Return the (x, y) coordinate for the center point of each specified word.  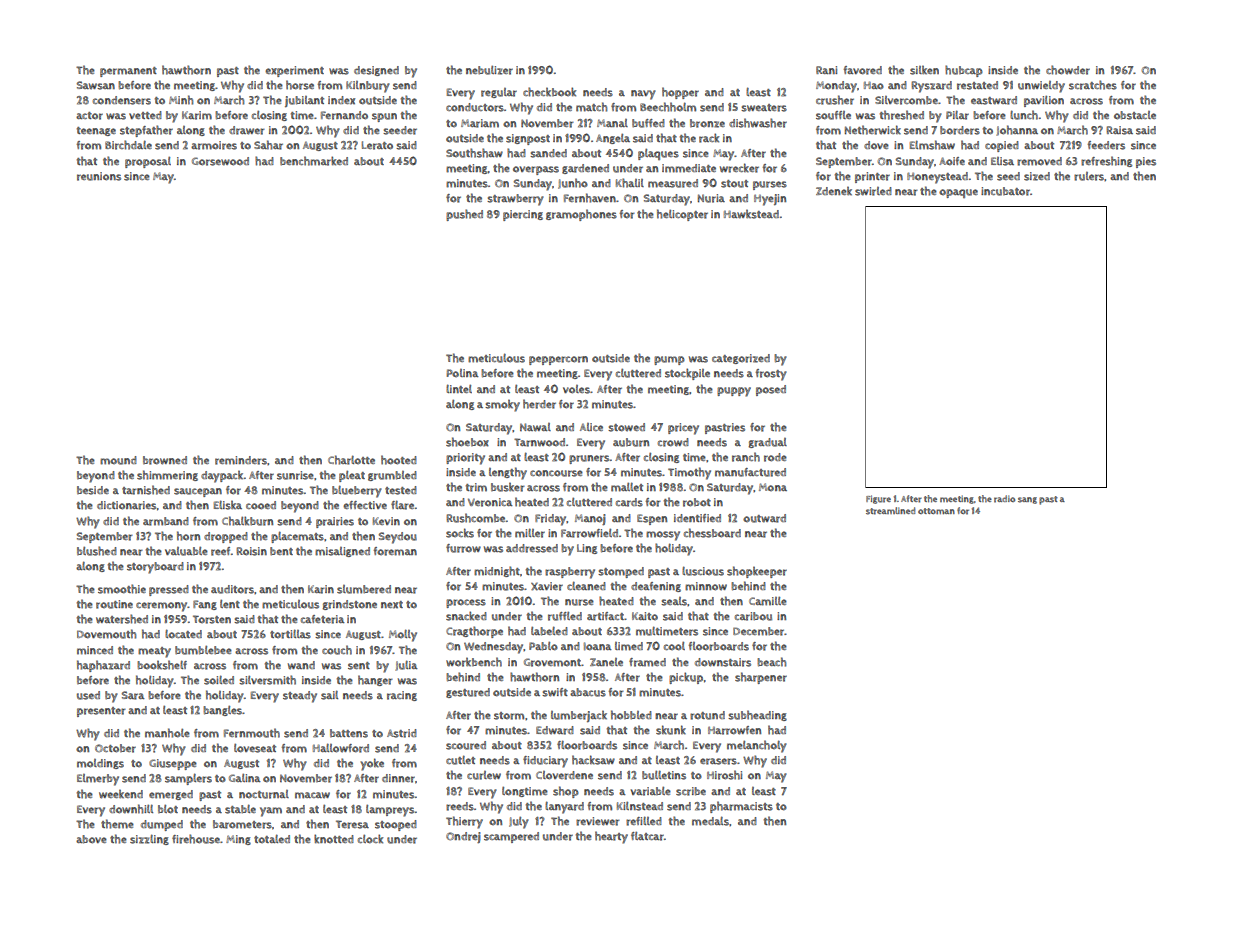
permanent (128, 72)
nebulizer (489, 70)
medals (710, 821)
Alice (591, 427)
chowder (1068, 70)
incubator (1005, 191)
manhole (167, 733)
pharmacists (741, 807)
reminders (241, 460)
